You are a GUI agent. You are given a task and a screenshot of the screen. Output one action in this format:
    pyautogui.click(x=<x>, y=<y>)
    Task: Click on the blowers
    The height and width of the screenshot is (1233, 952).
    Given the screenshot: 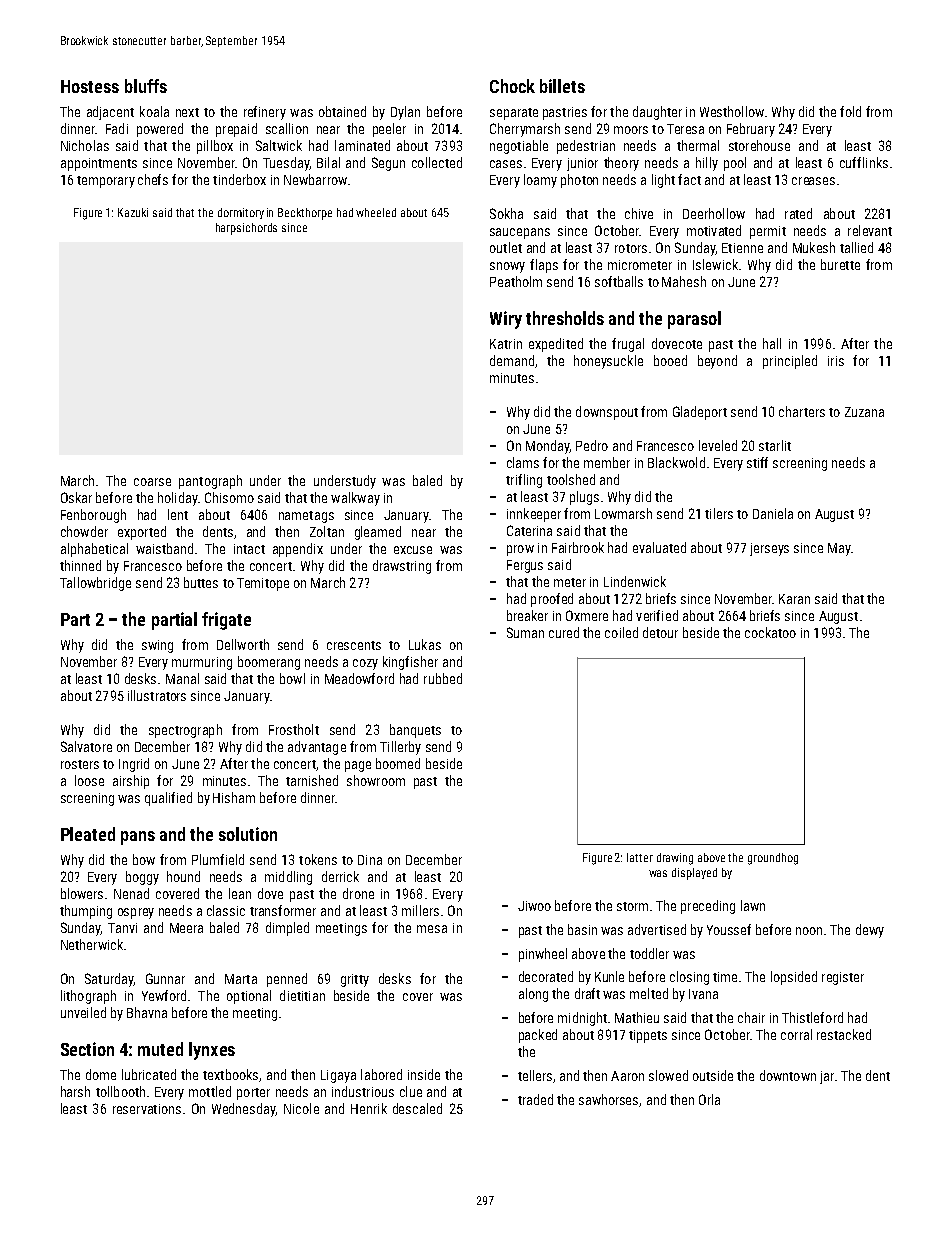 What is the action you would take?
    pyautogui.click(x=82, y=893)
